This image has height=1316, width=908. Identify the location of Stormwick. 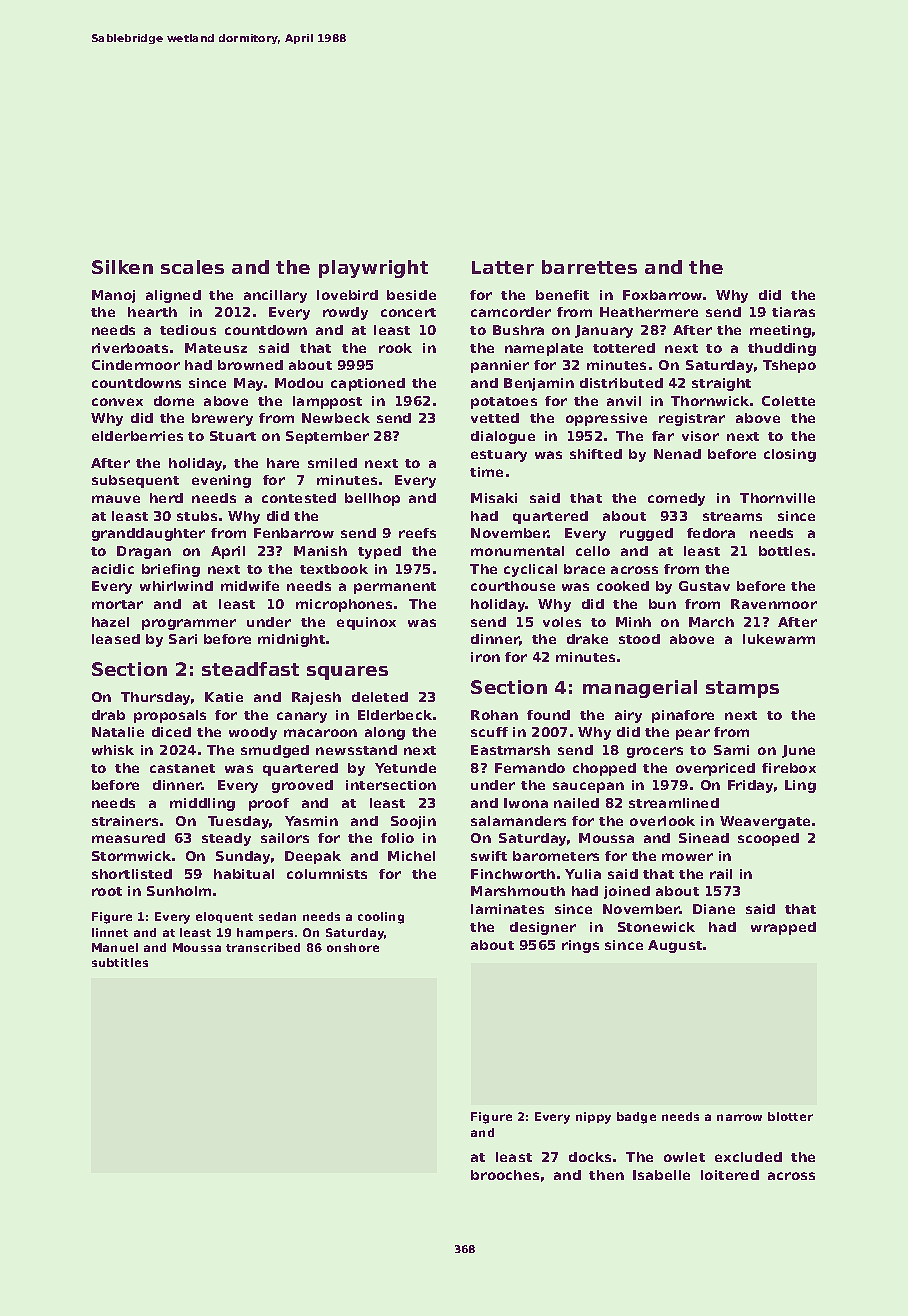
(131, 856).
